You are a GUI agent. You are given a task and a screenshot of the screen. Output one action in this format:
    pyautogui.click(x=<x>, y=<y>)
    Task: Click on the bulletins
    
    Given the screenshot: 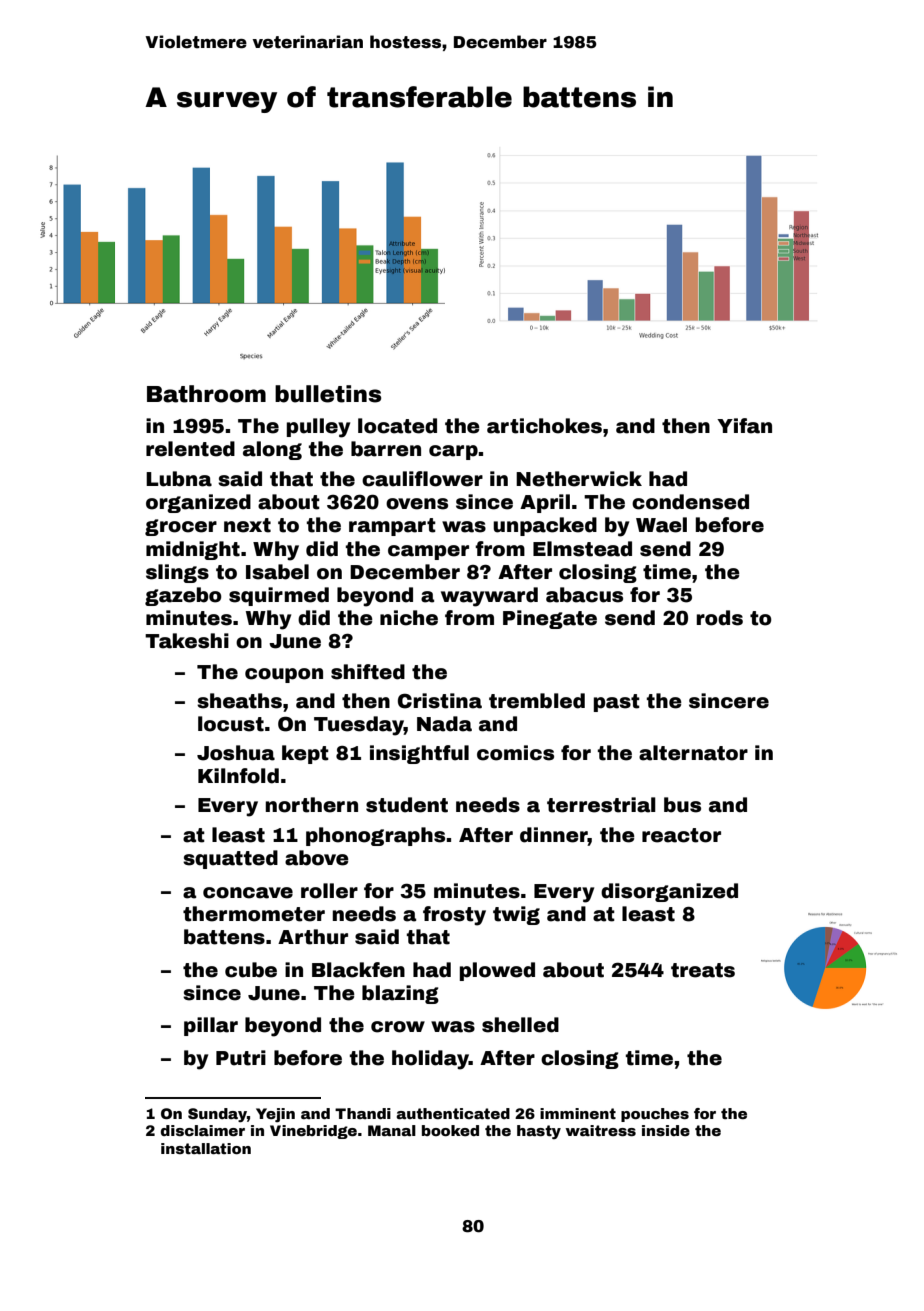 What is the action you would take?
    pyautogui.click(x=328, y=394)
